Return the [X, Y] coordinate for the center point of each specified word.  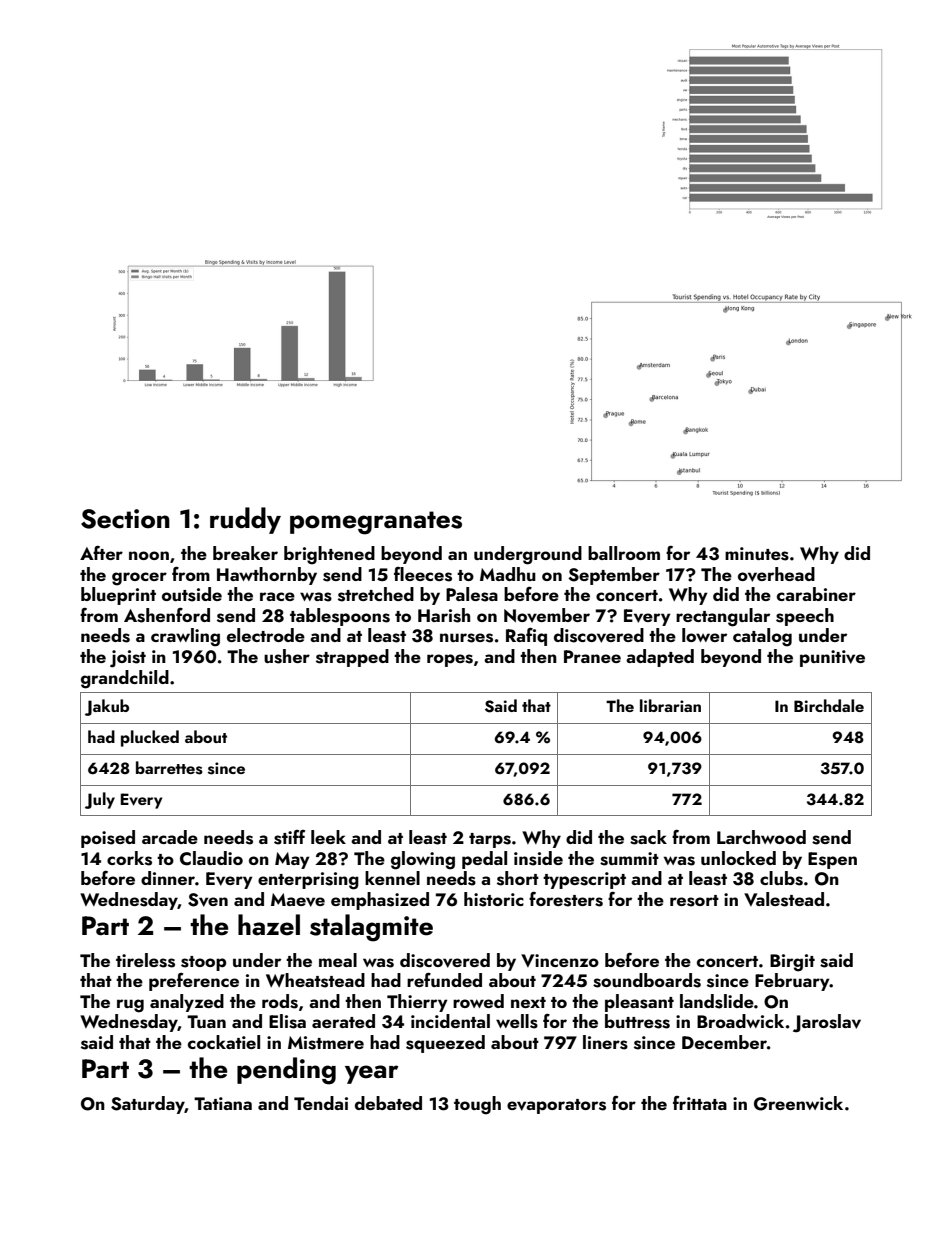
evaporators [556, 1106]
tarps [490, 840]
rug [130, 1006]
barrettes [169, 768]
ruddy [245, 520]
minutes [757, 554]
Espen [832, 860]
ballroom [624, 553]
